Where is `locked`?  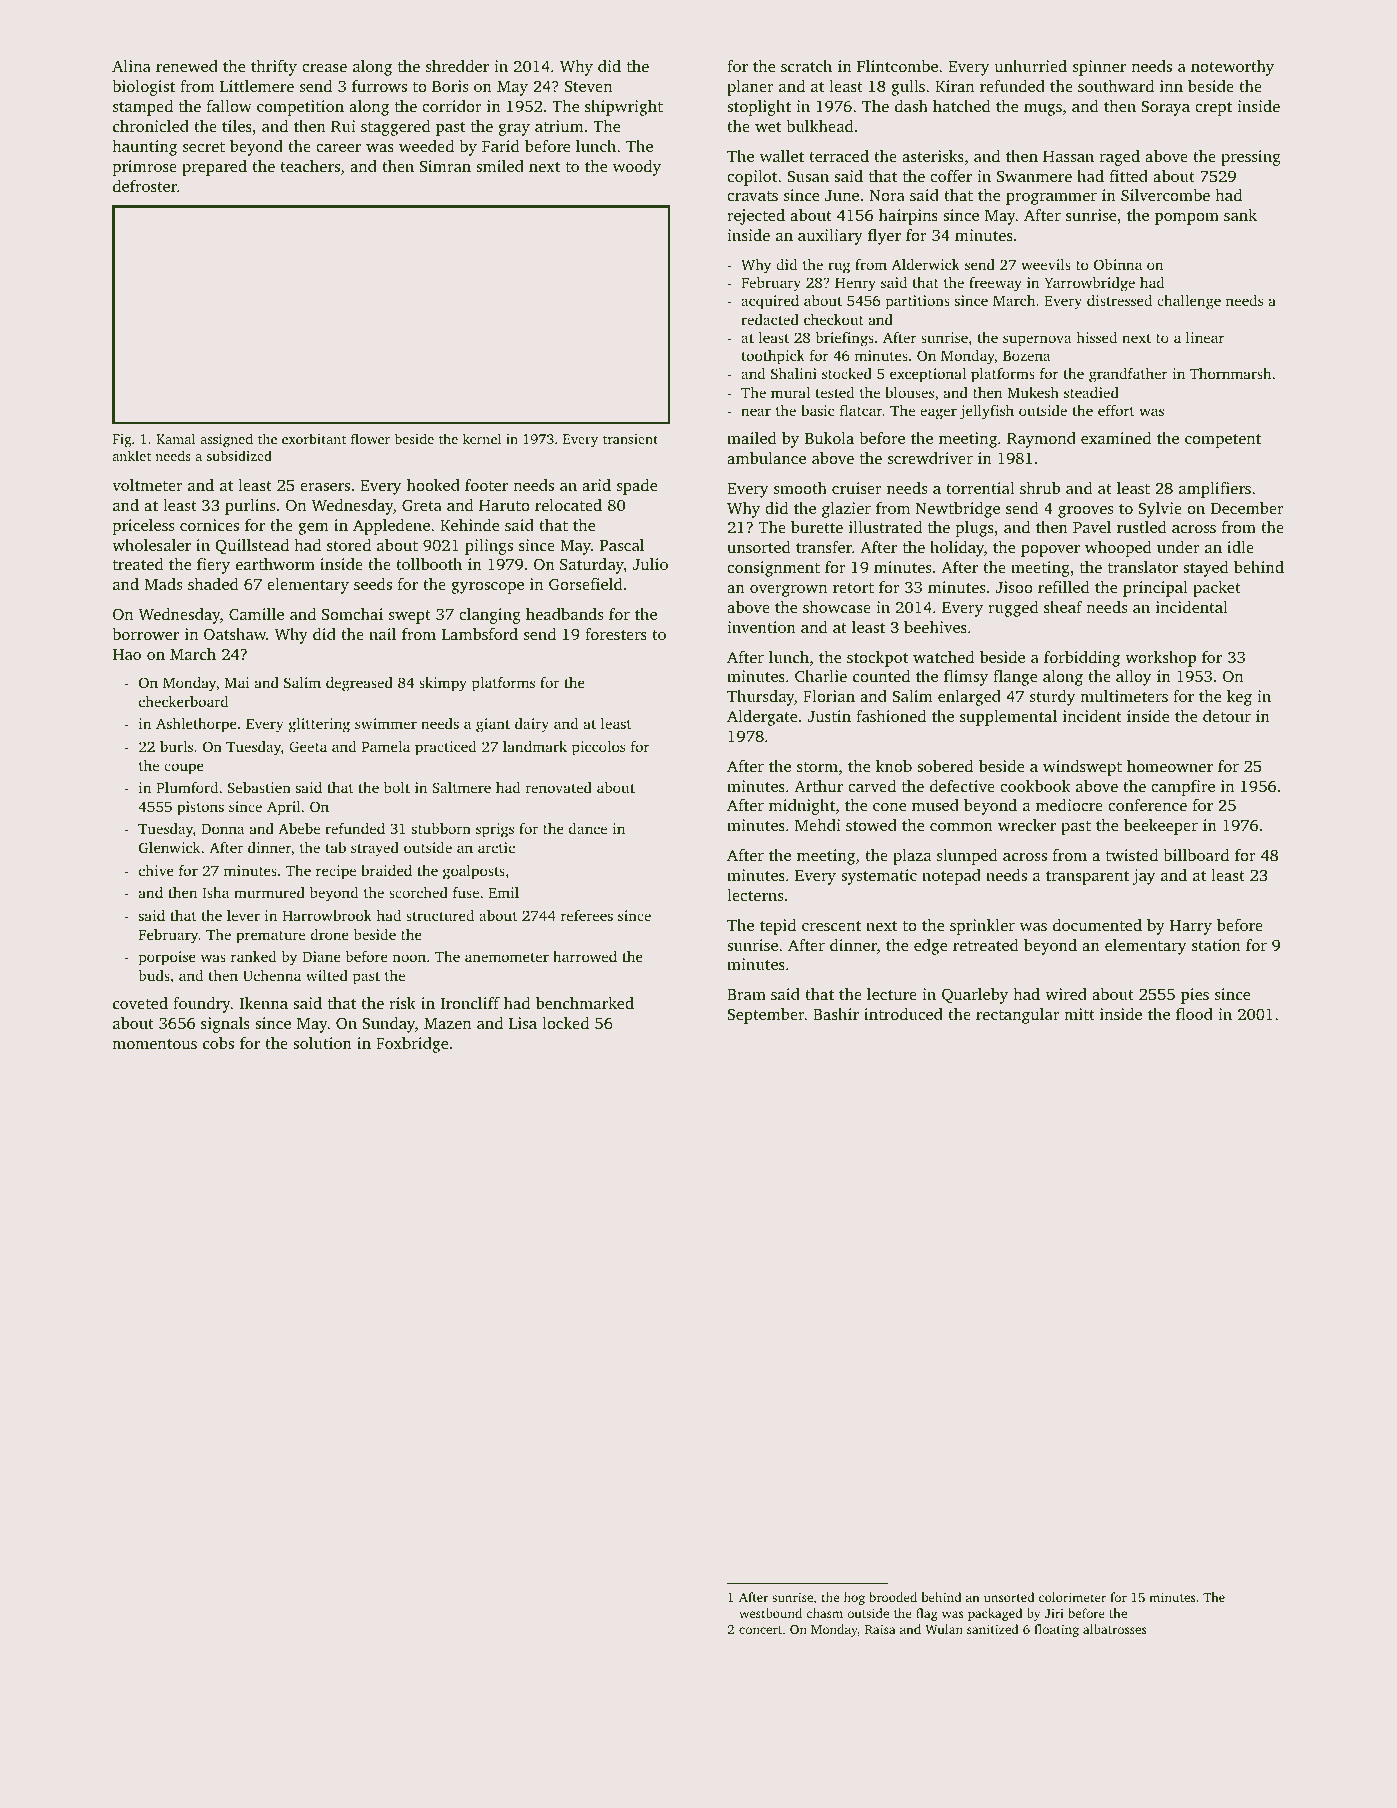
locked is located at coordinates (565, 1023).
